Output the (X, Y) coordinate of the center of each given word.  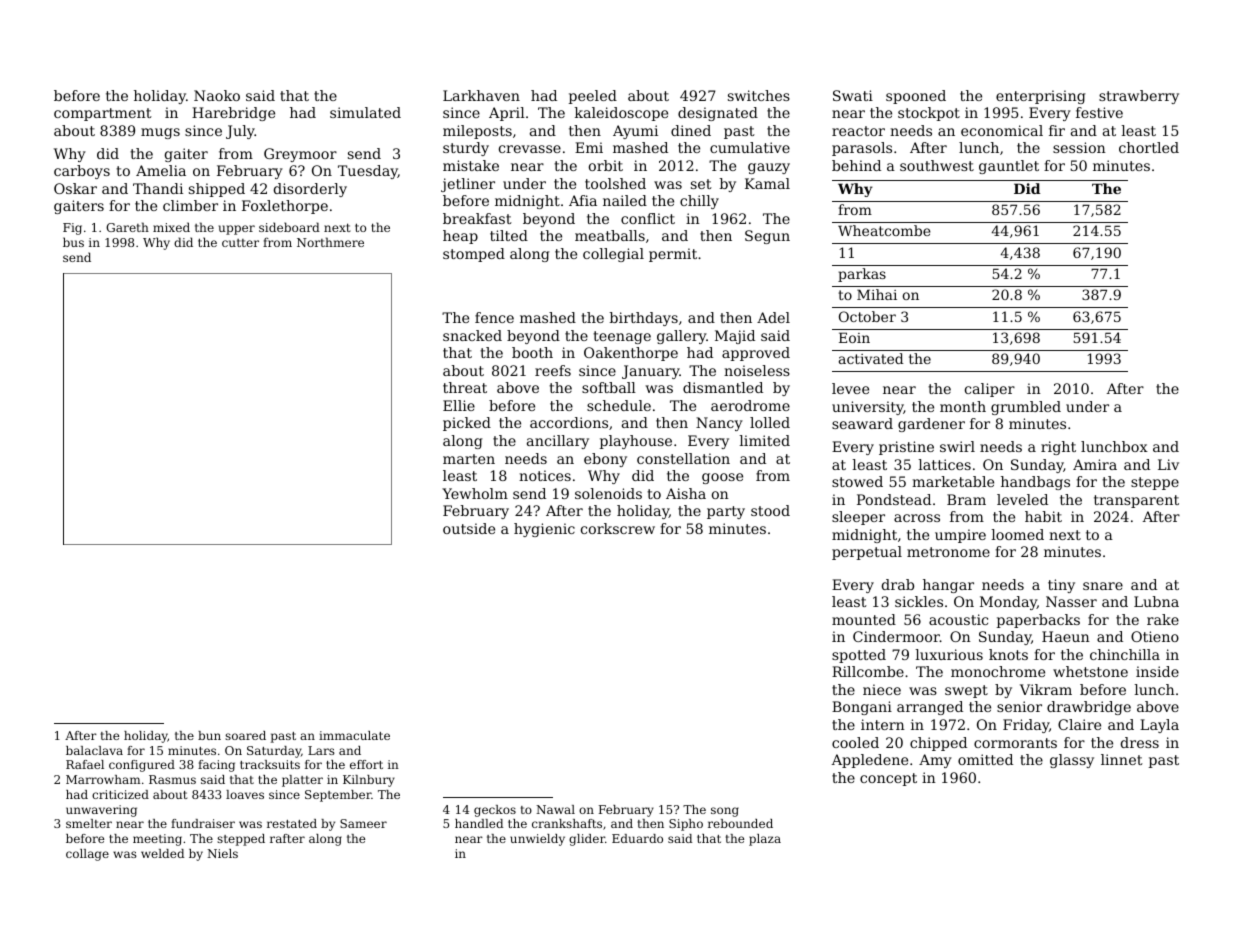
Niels (222, 853)
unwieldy (537, 840)
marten (469, 459)
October (867, 316)
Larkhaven (481, 95)
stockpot (929, 114)
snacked (472, 335)
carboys (82, 172)
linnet (1122, 759)
